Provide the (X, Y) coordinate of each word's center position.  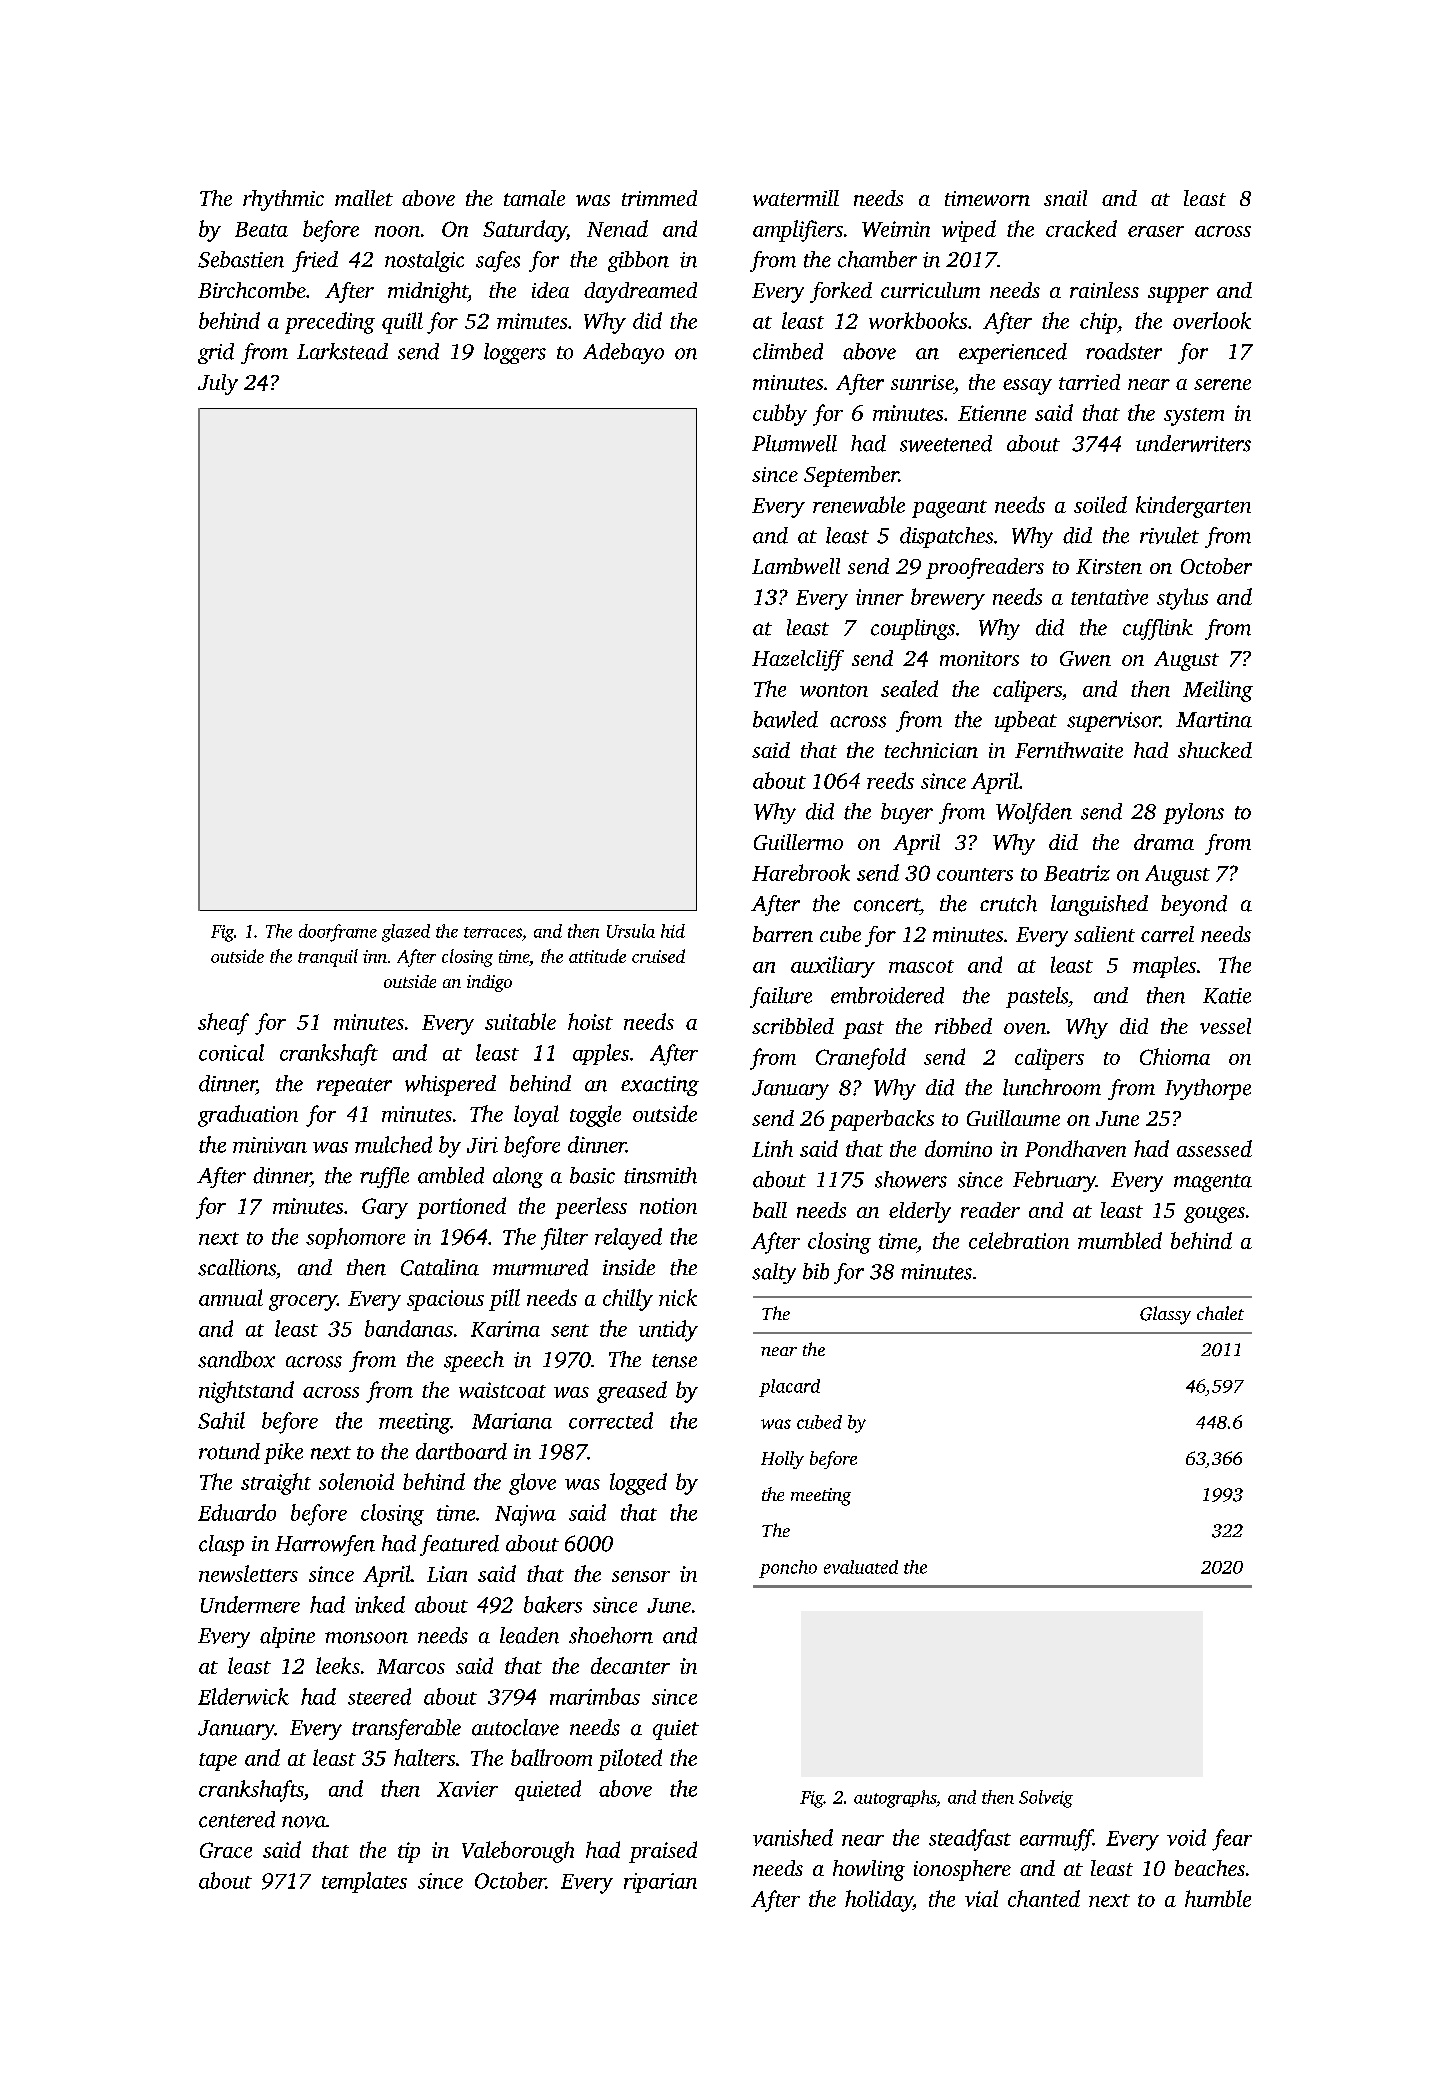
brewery (948, 599)
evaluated (861, 1567)
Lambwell (796, 566)
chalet (1220, 1313)
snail (1065, 198)
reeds (890, 780)
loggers (515, 353)
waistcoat (502, 1390)
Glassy (1165, 1315)
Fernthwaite (1069, 750)
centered (237, 1819)
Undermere (250, 1604)
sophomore (355, 1238)
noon (397, 231)
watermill (796, 198)
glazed (406, 933)
